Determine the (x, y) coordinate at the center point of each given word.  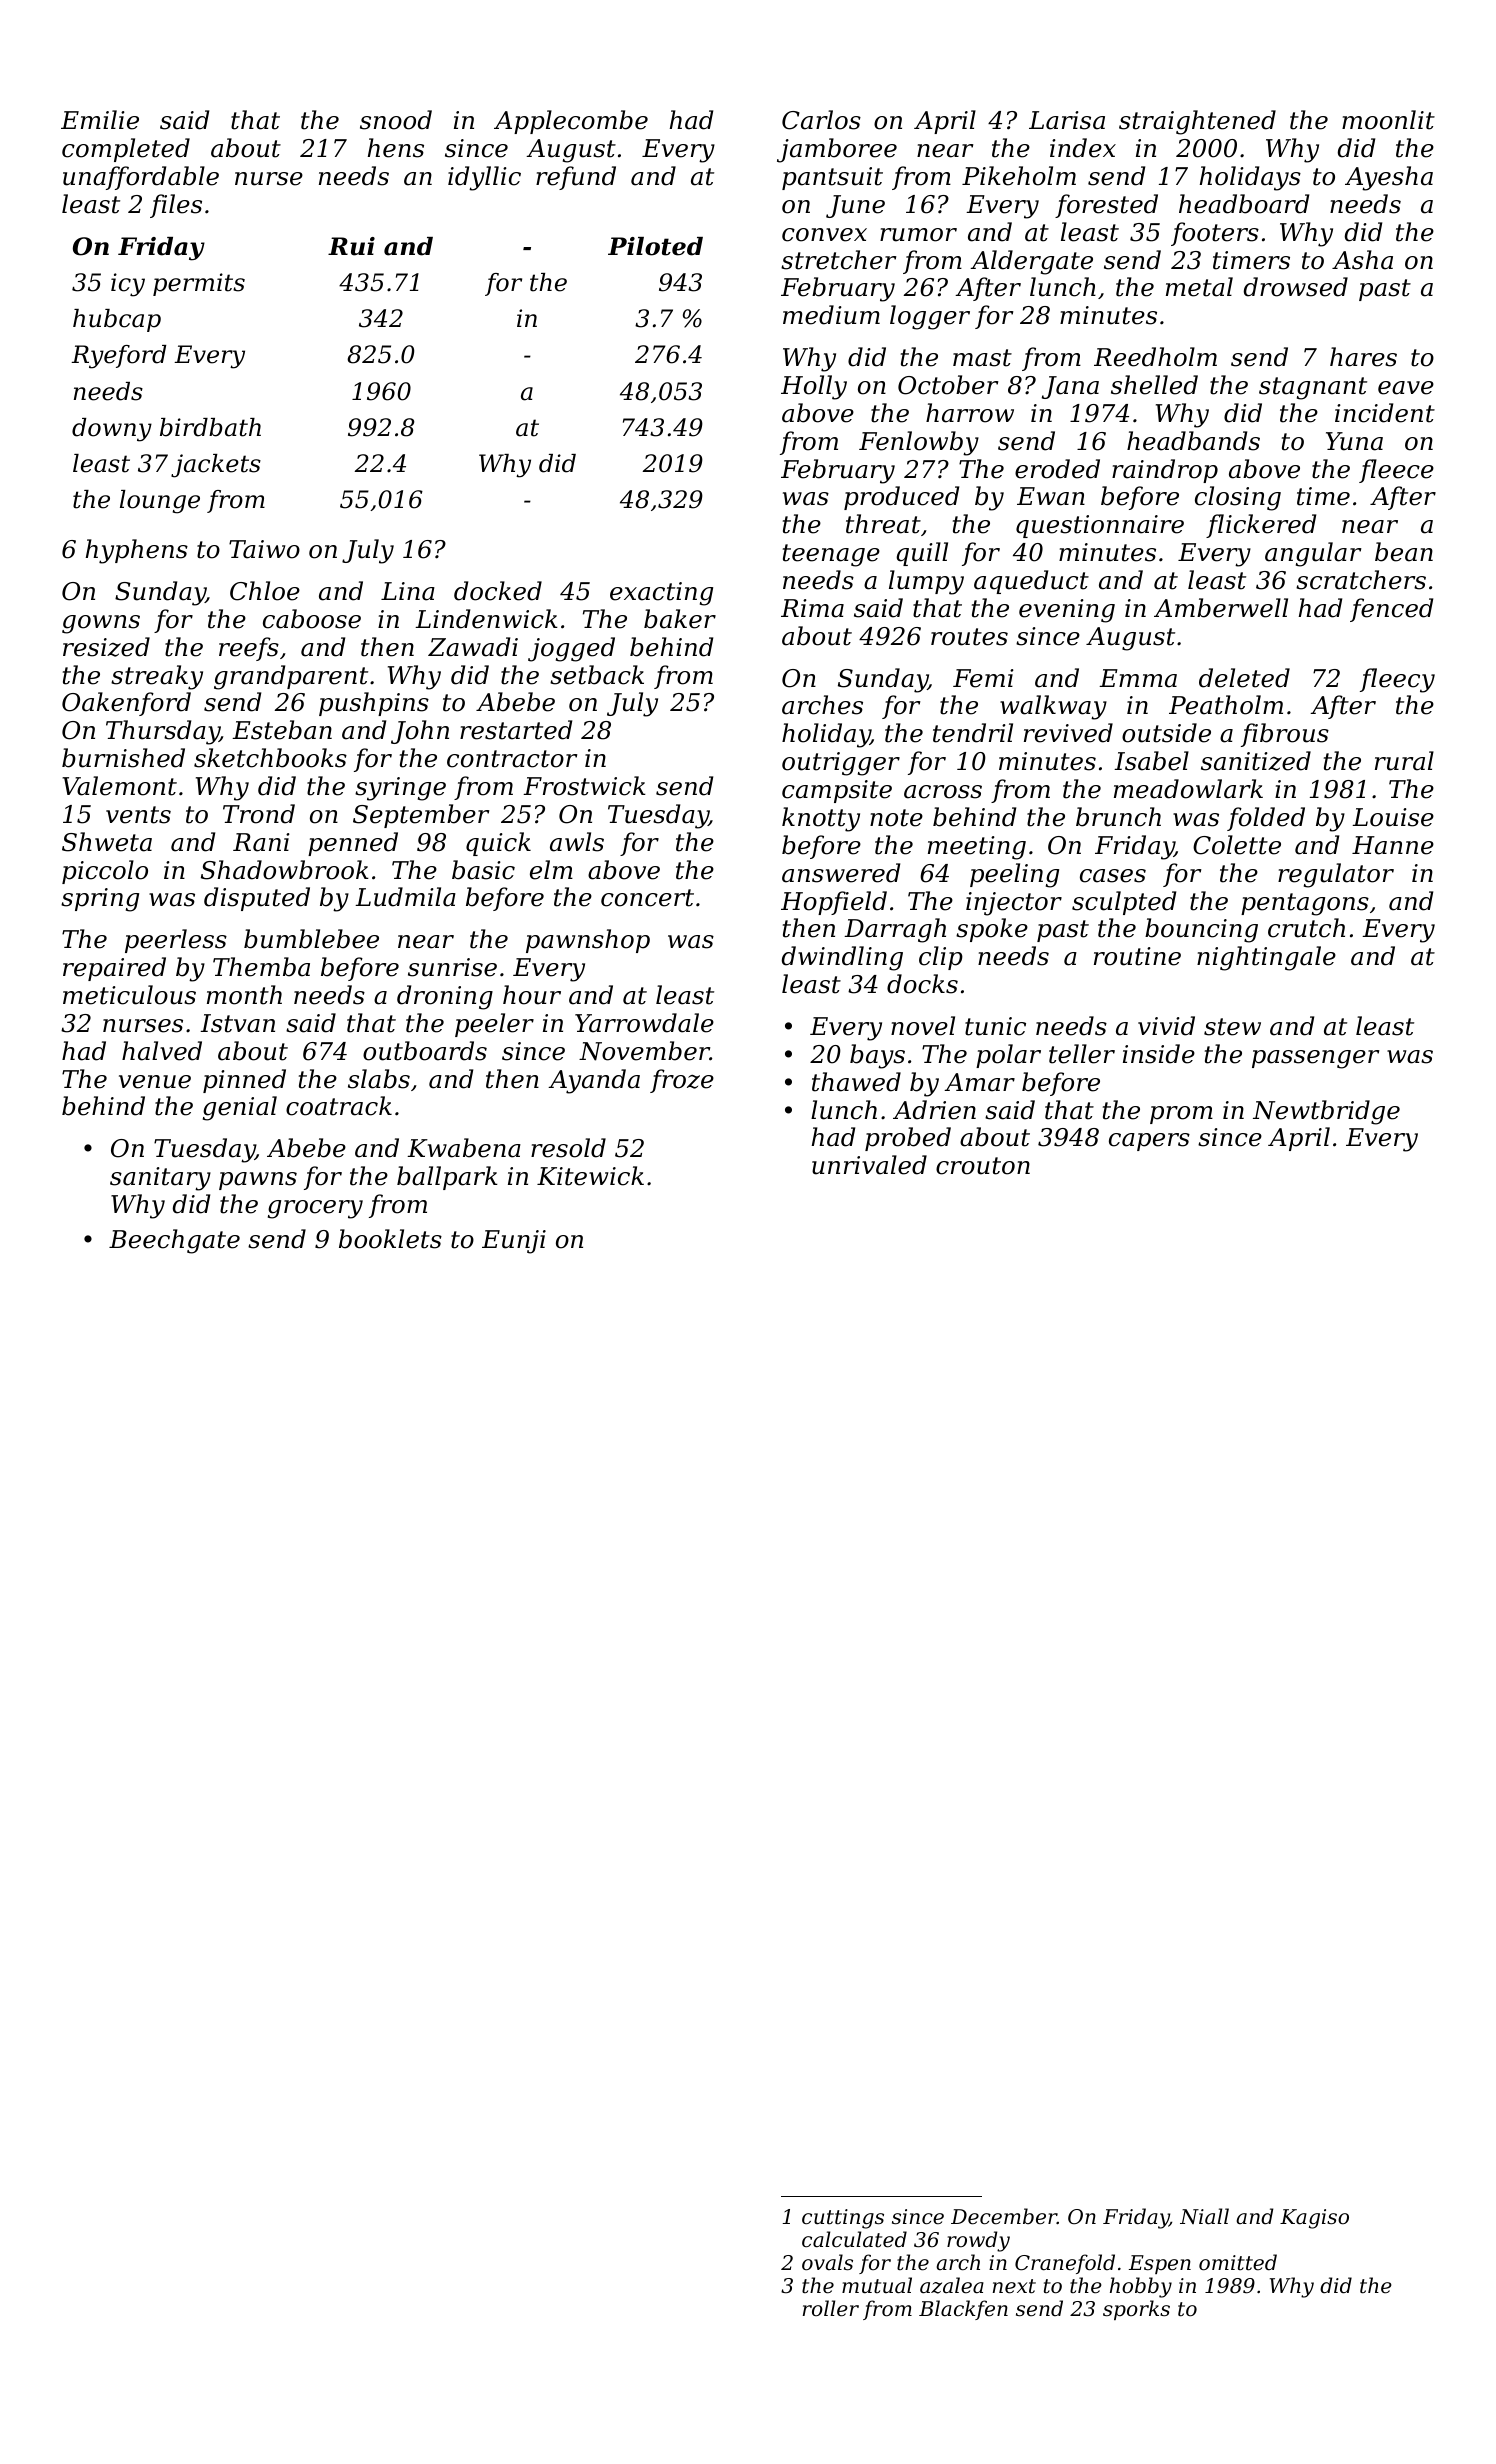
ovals (827, 2262)
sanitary (160, 1179)
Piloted (655, 246)
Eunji (514, 1242)
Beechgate (174, 1241)
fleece (1396, 471)
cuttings (843, 2219)
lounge (160, 502)
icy (128, 285)
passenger (1315, 1059)
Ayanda (594, 1081)
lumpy (926, 582)
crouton (983, 1166)
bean (1404, 552)
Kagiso (1314, 2219)
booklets (390, 1239)
